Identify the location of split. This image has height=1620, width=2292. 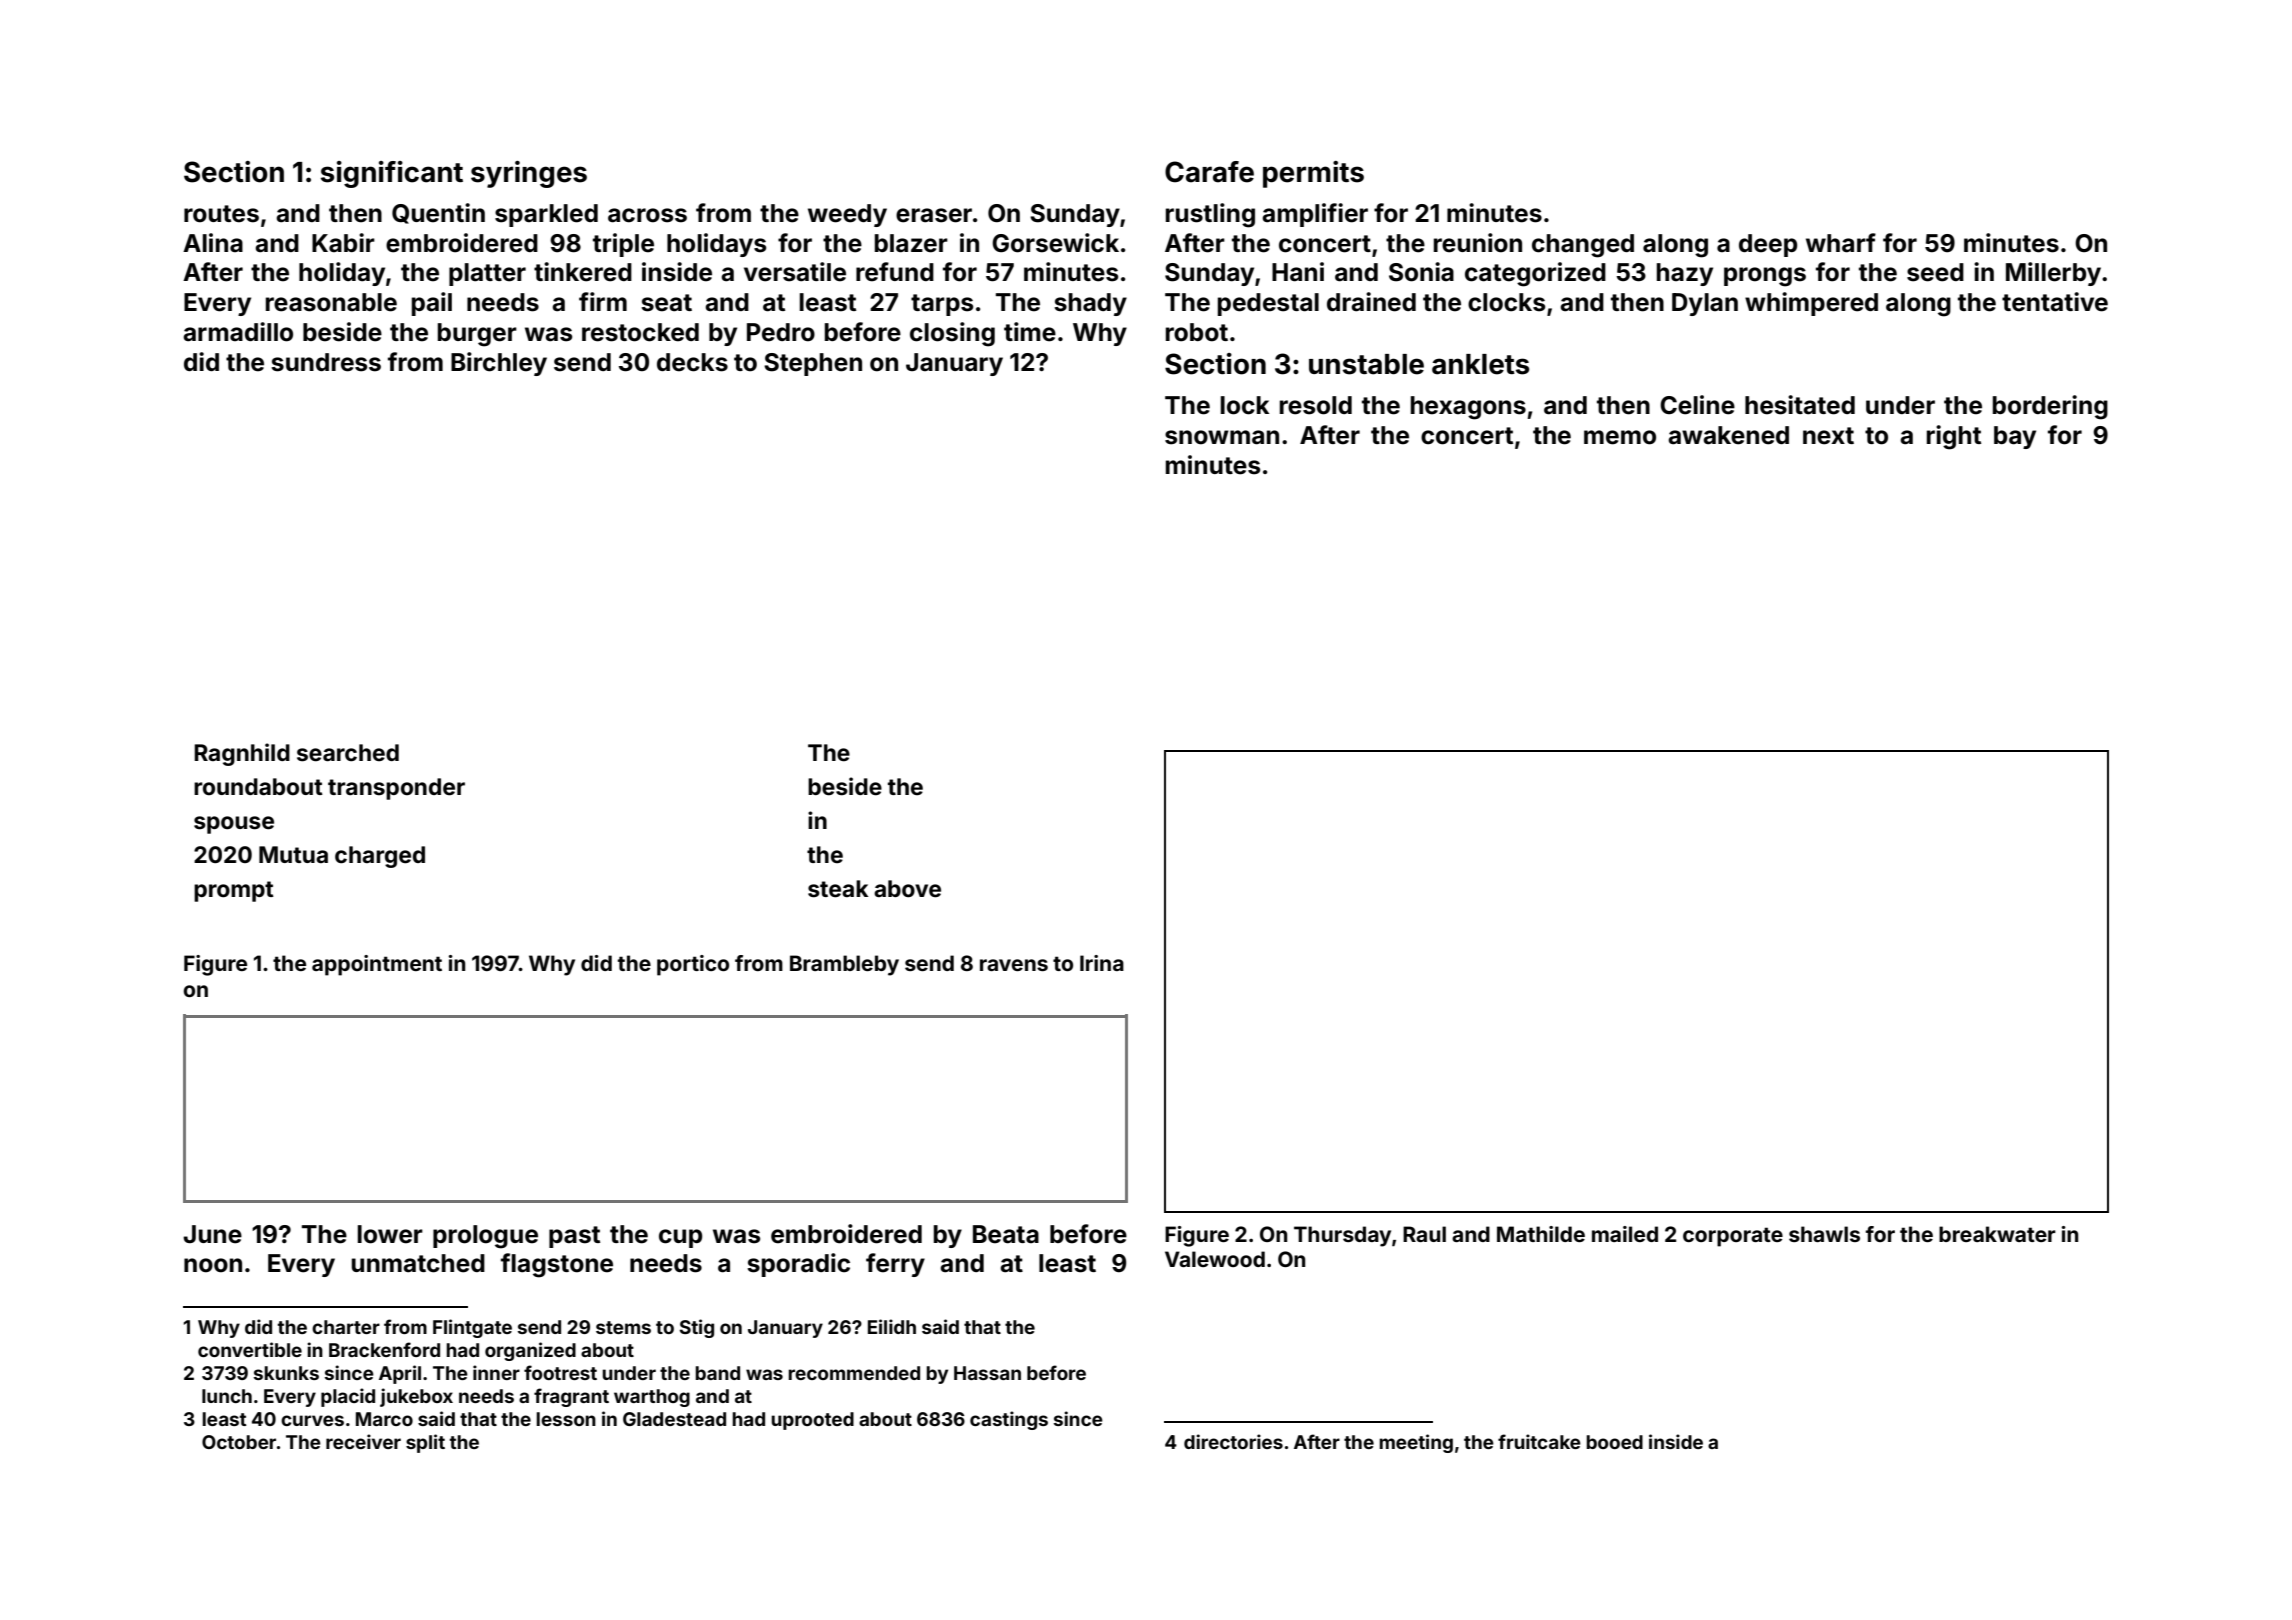
(425, 1443).
